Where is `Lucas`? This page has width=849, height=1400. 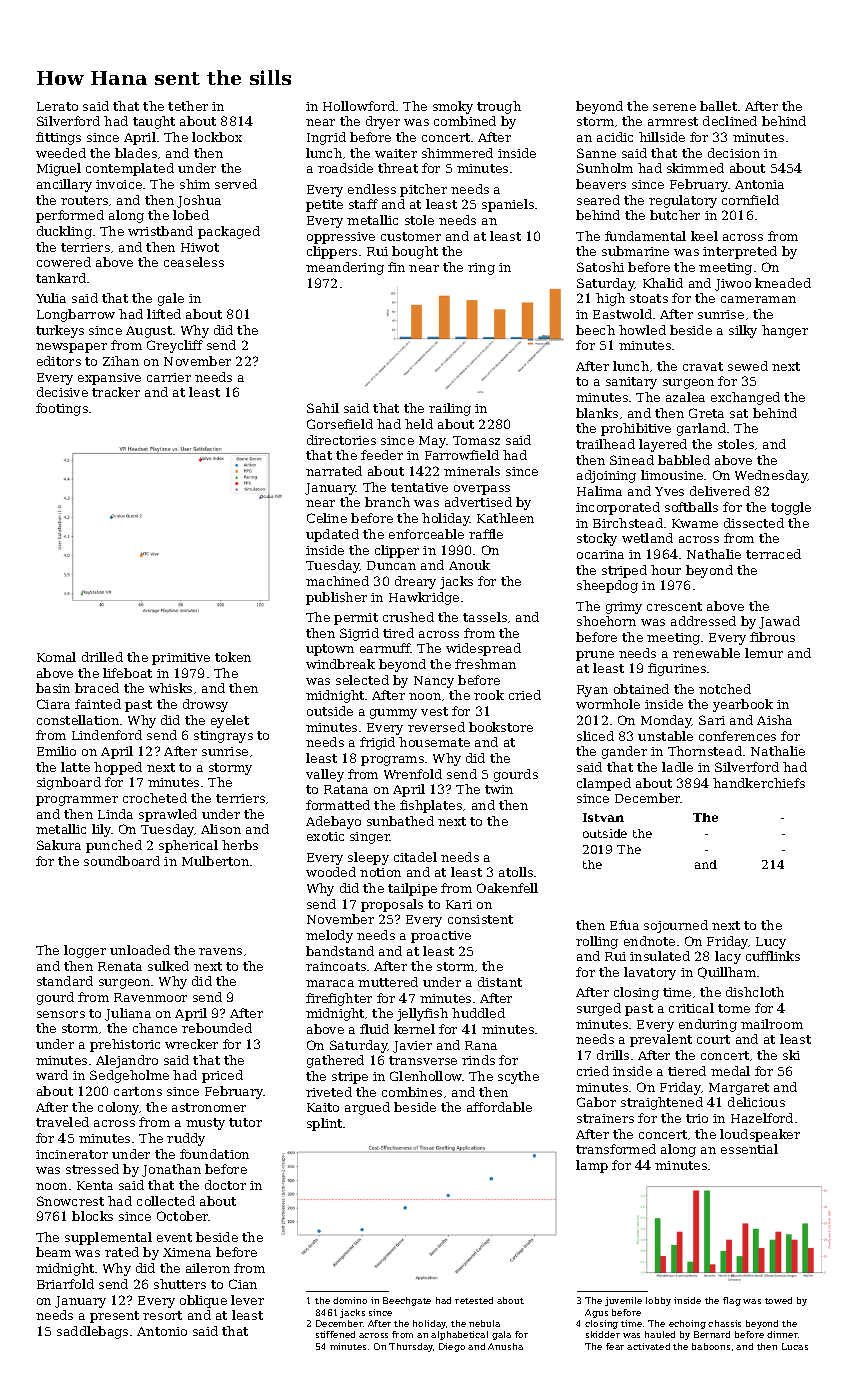
Lucas is located at coordinates (795, 1346).
